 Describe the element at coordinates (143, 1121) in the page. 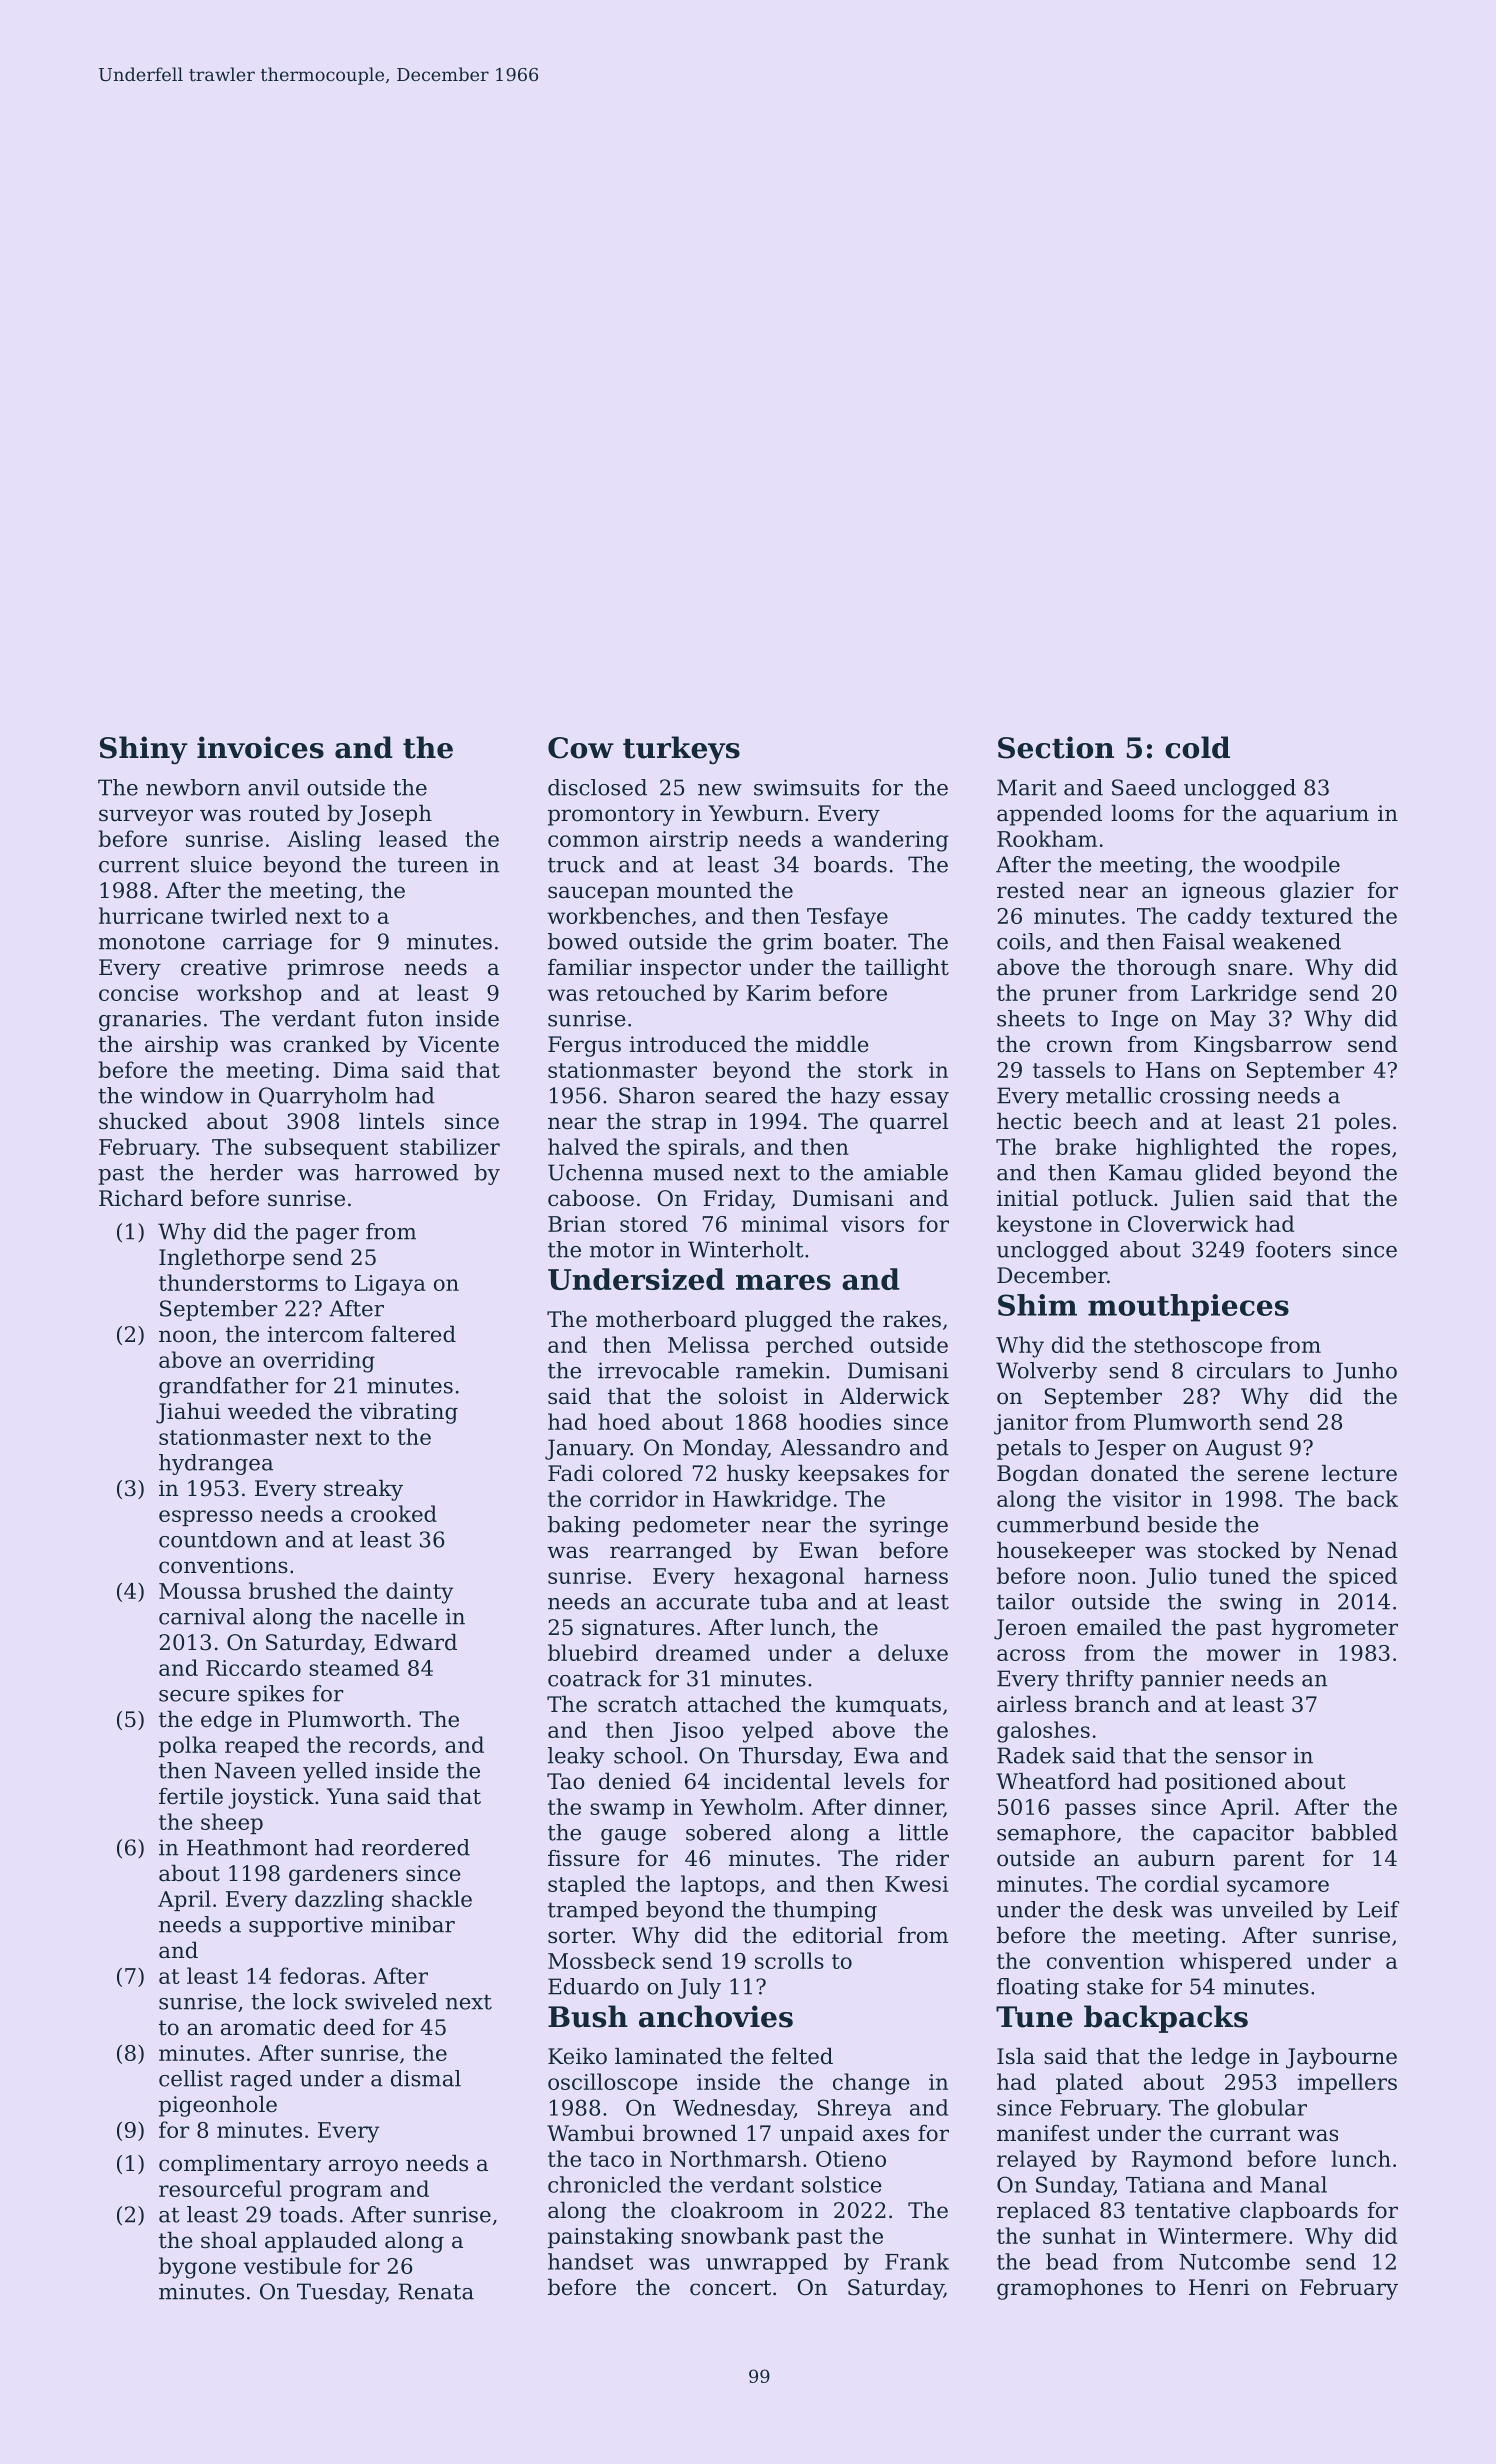

I see `shucked` at that location.
